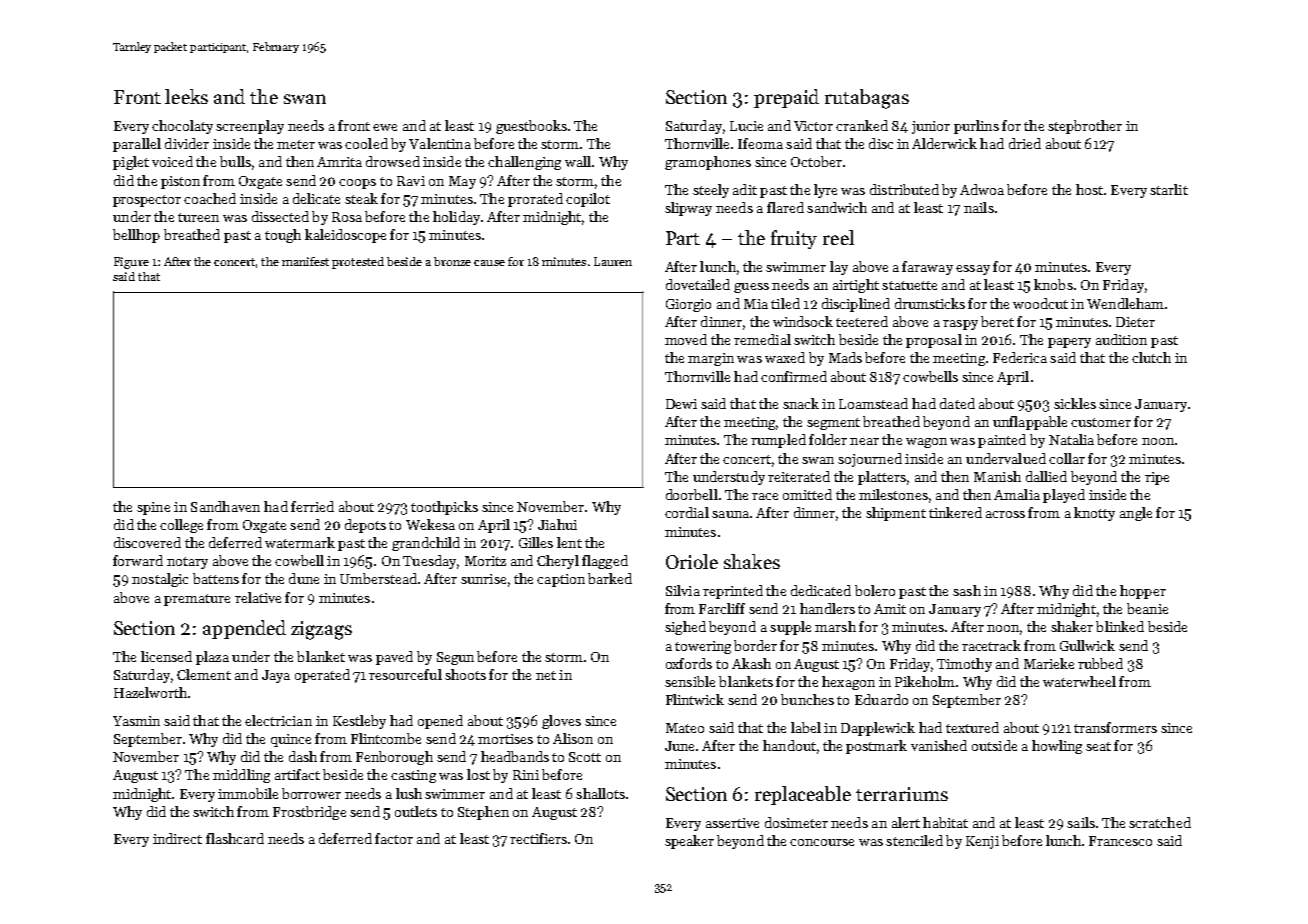 This screenshot has height=924, width=1308. Describe the element at coordinates (711, 359) in the screenshot. I see `margin` at that location.
